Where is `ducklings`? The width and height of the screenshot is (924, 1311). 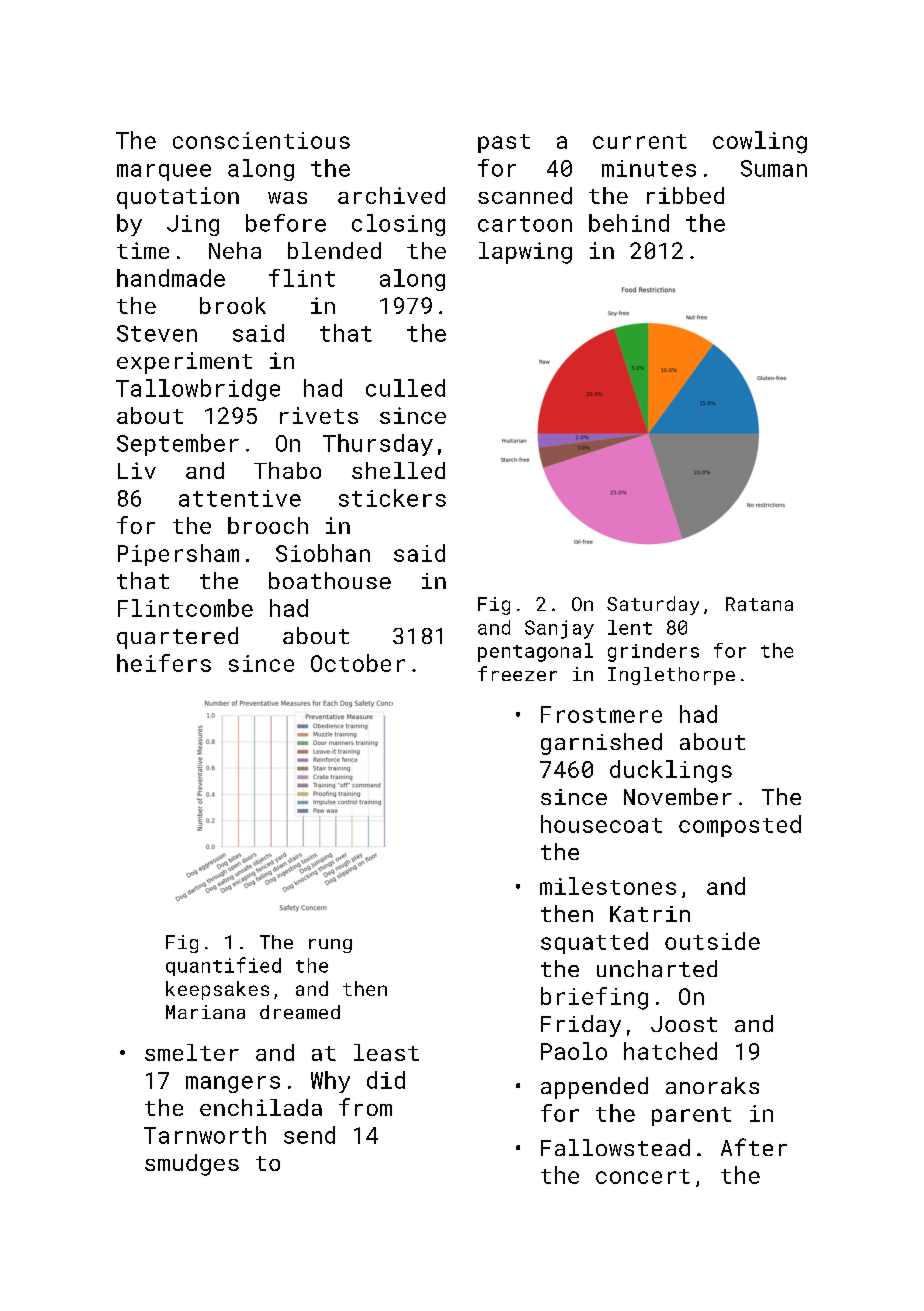
ducklings is located at coordinates (671, 771).
